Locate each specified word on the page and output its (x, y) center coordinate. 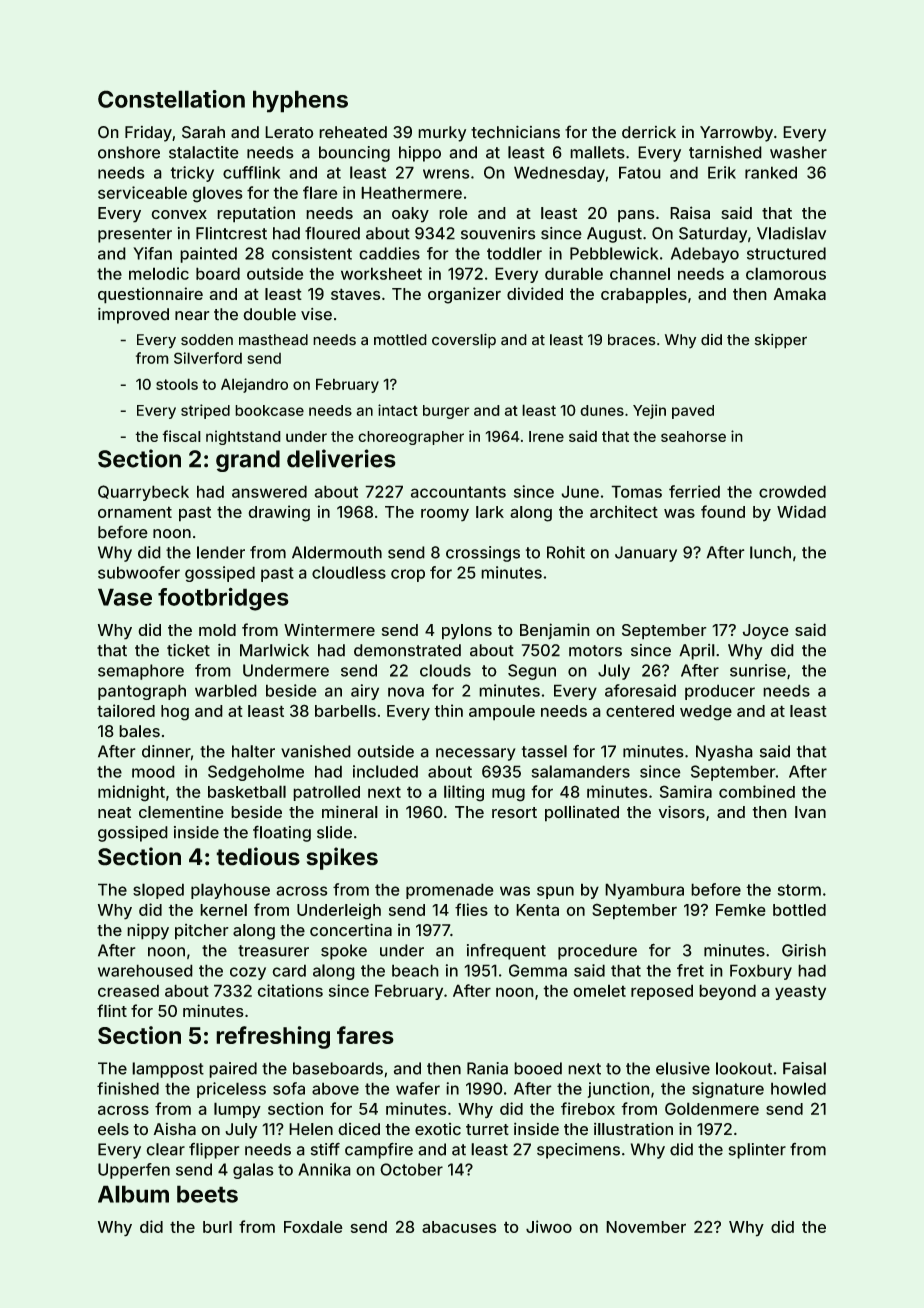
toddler (514, 253)
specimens (578, 1151)
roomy (445, 515)
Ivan (810, 812)
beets (207, 1194)
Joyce (765, 632)
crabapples (644, 296)
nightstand (243, 437)
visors (682, 812)
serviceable (142, 192)
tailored (126, 710)
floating (282, 833)
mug (508, 795)
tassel (544, 751)
